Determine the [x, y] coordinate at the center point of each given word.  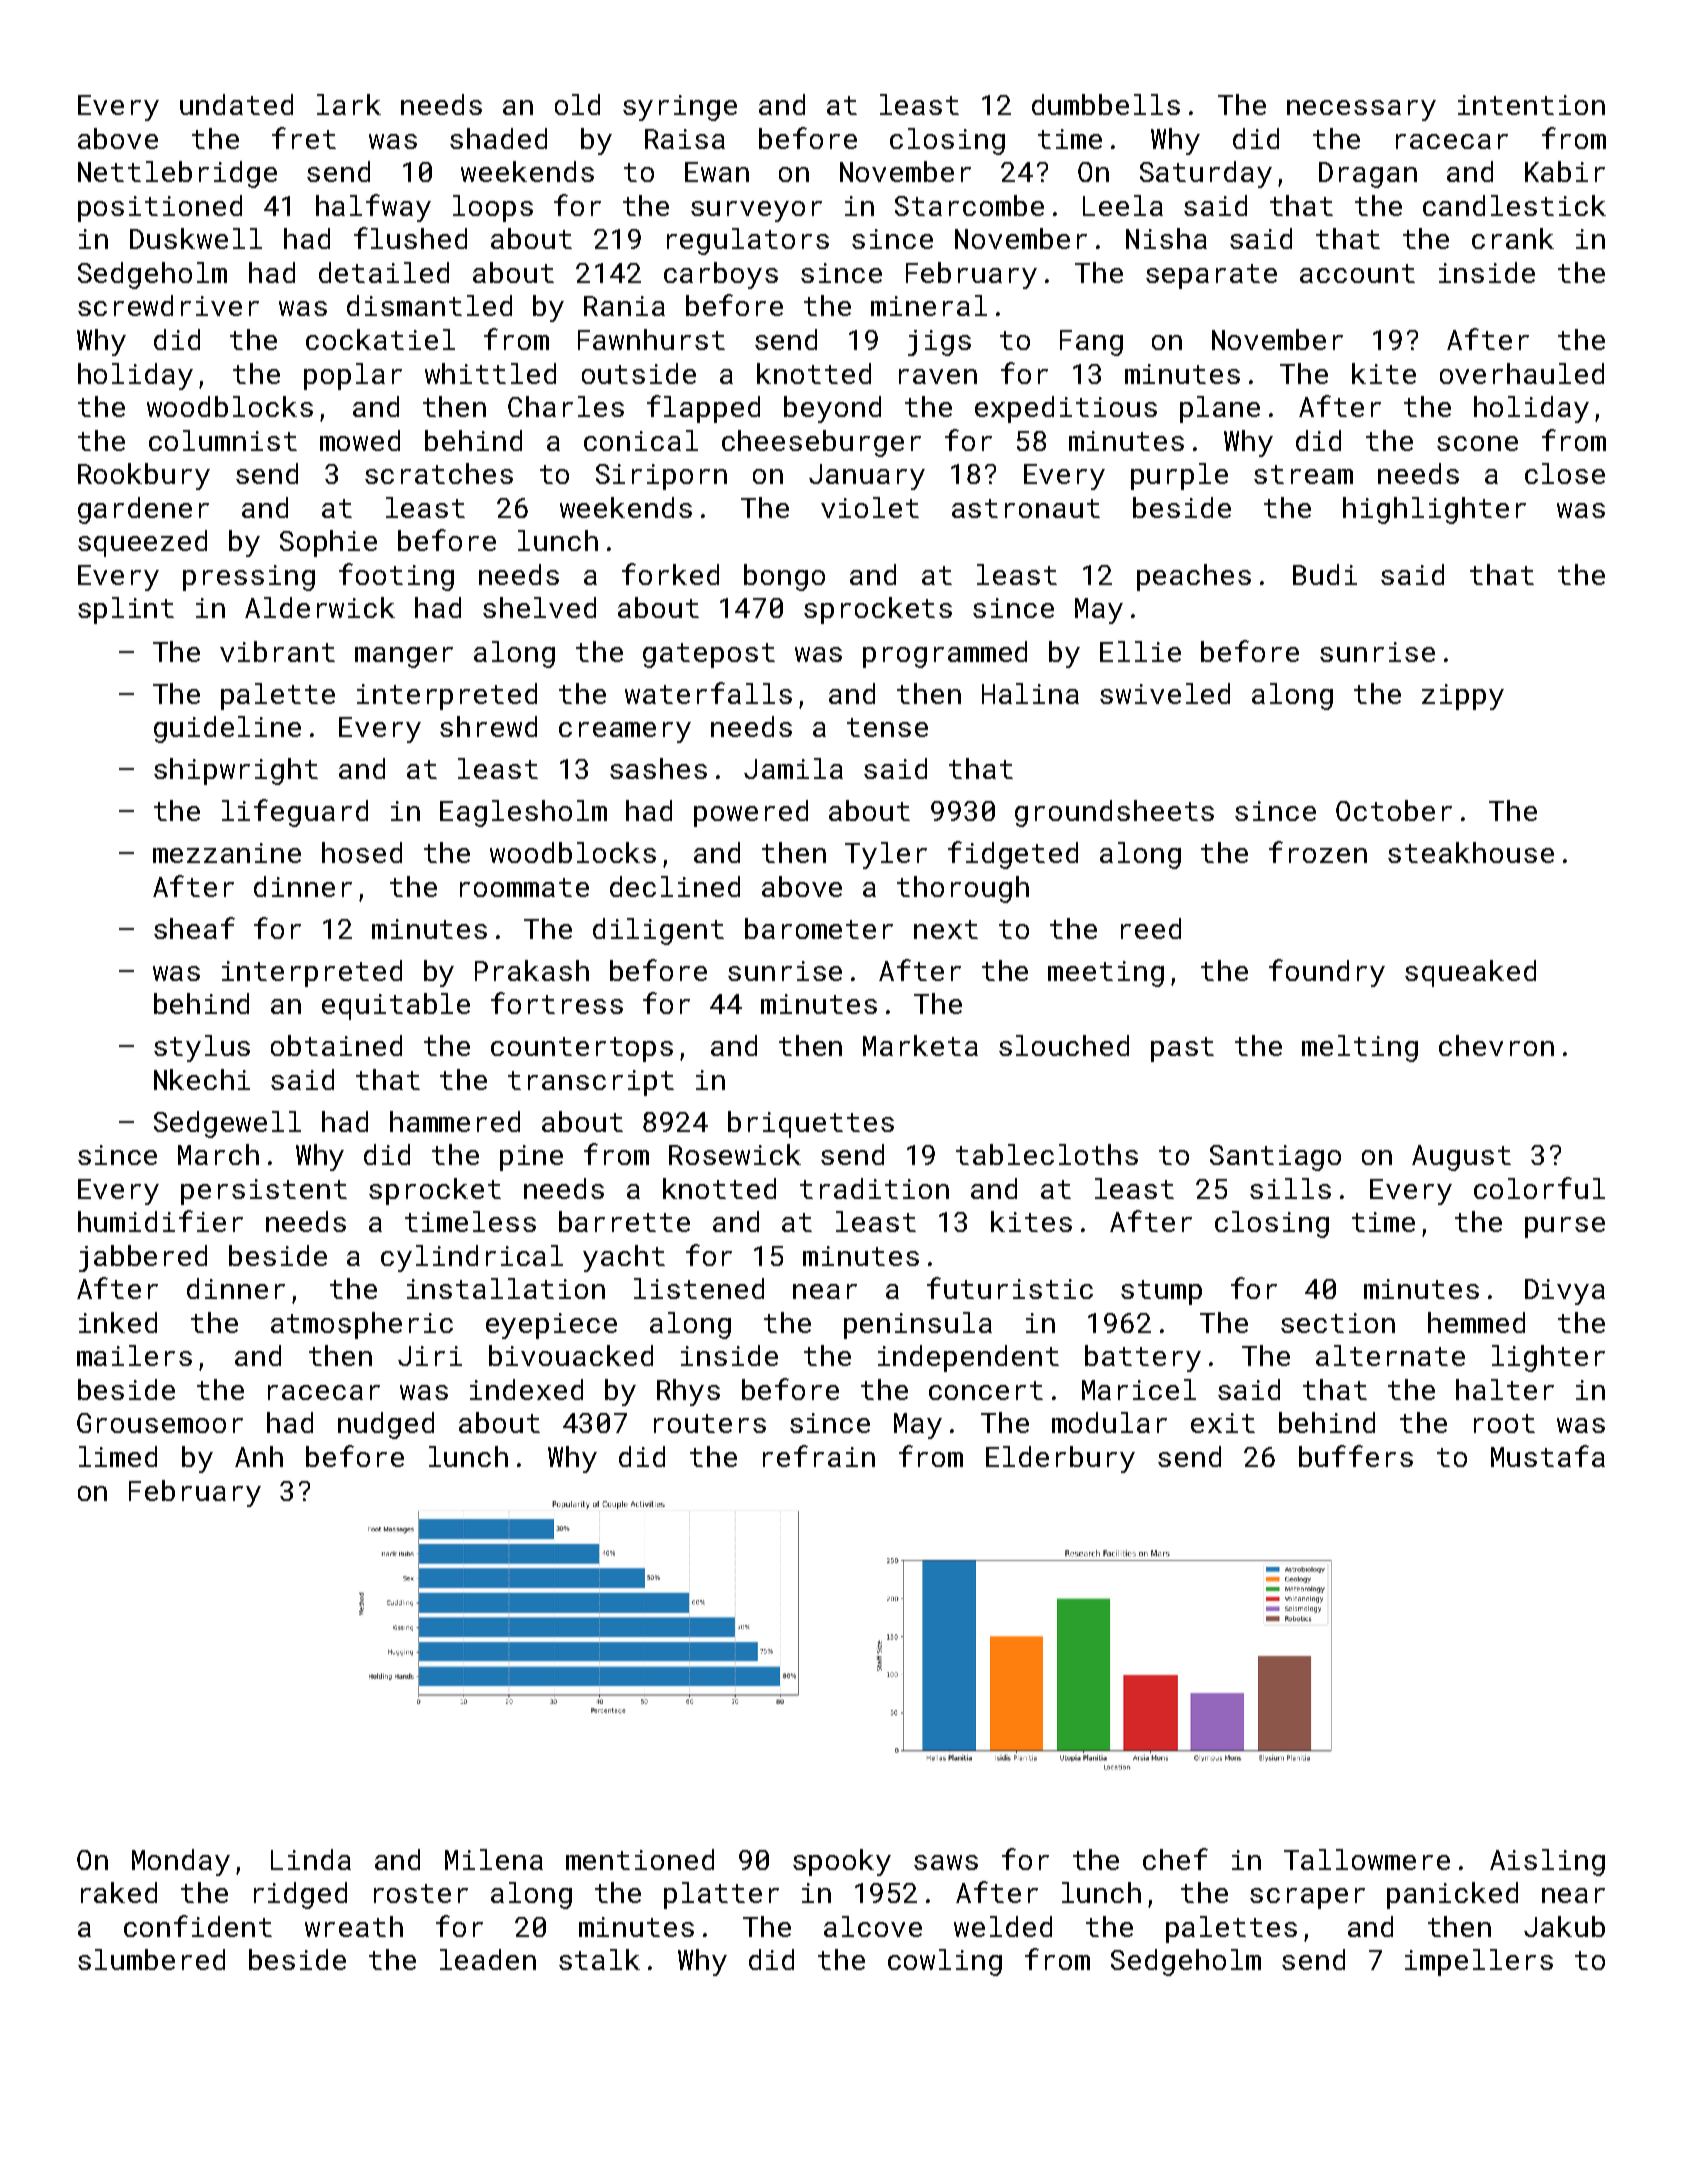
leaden [488, 1959]
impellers [1479, 1962]
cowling [945, 1962]
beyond [832, 409]
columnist [223, 440]
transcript [591, 1083]
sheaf [194, 928]
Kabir [1565, 171]
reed [1151, 928]
